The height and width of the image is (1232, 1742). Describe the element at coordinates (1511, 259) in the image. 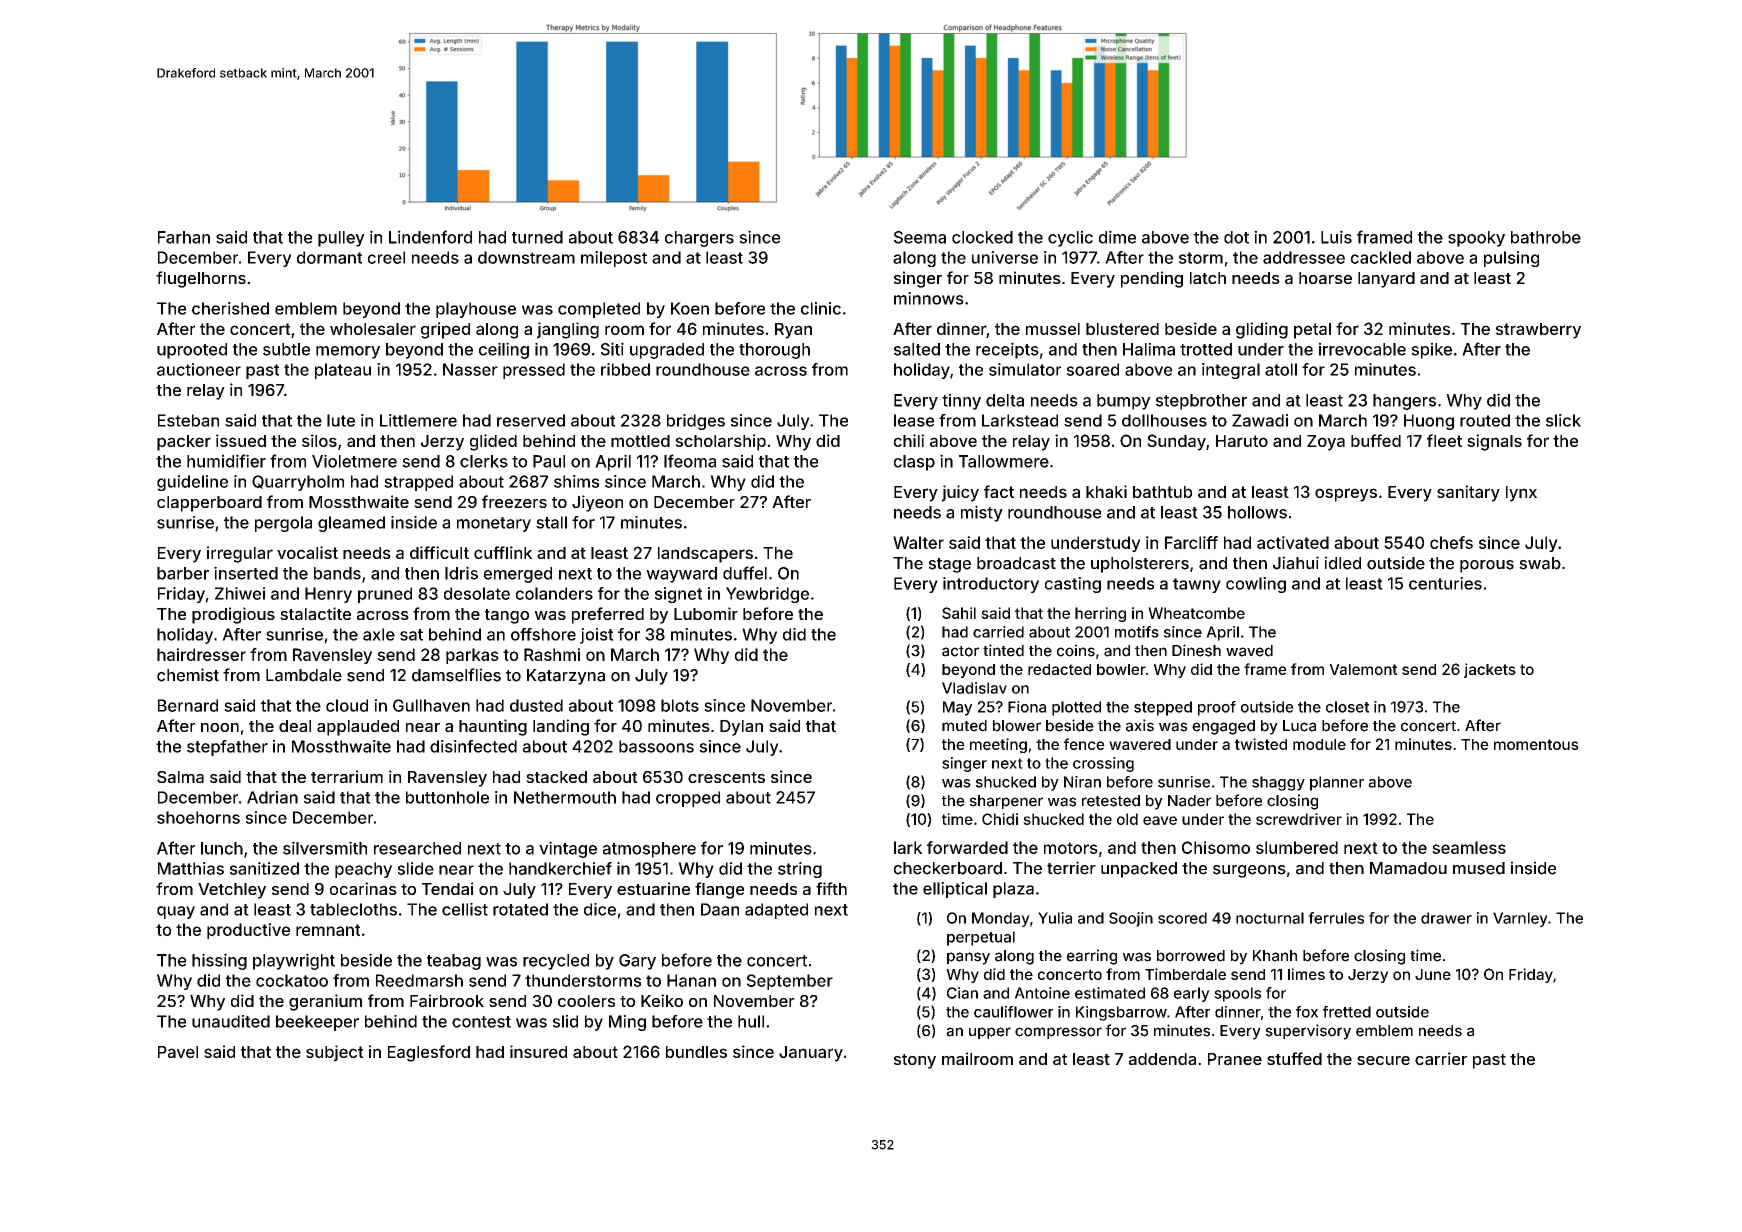

I see `pulsing` at that location.
